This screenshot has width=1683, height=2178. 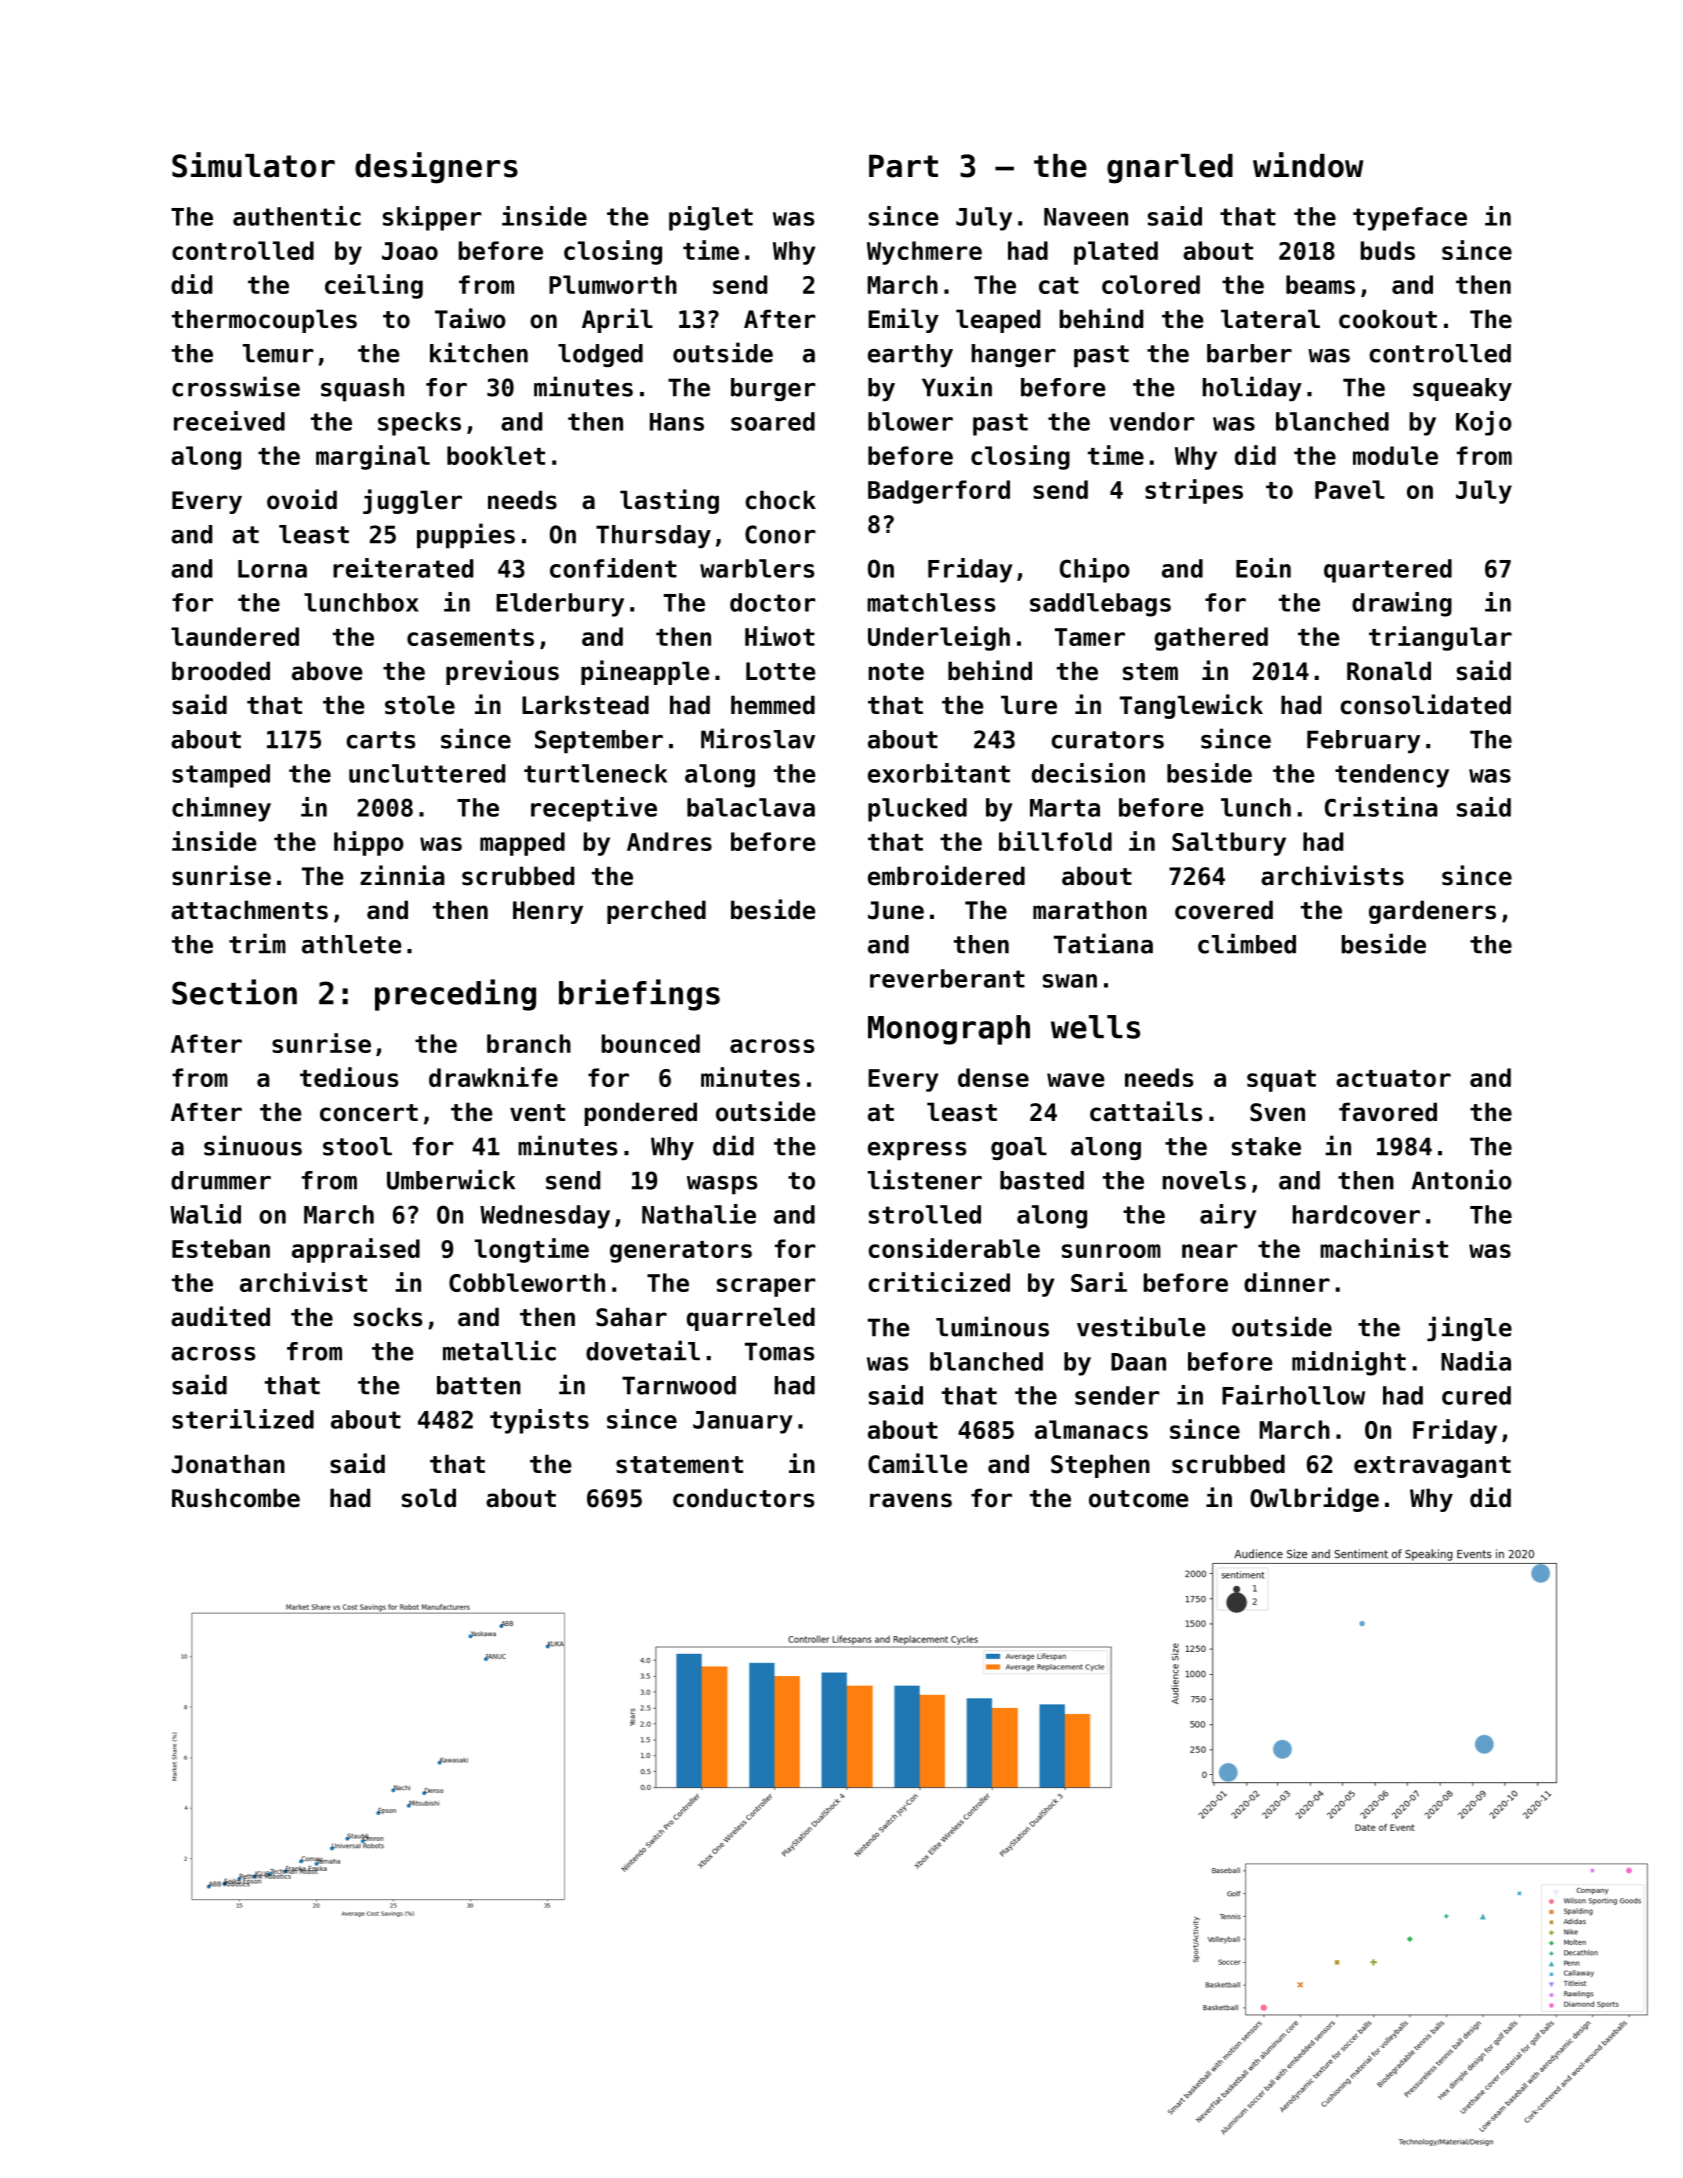 What do you see at coordinates (220, 1316) in the screenshot?
I see `audited` at bounding box center [220, 1316].
